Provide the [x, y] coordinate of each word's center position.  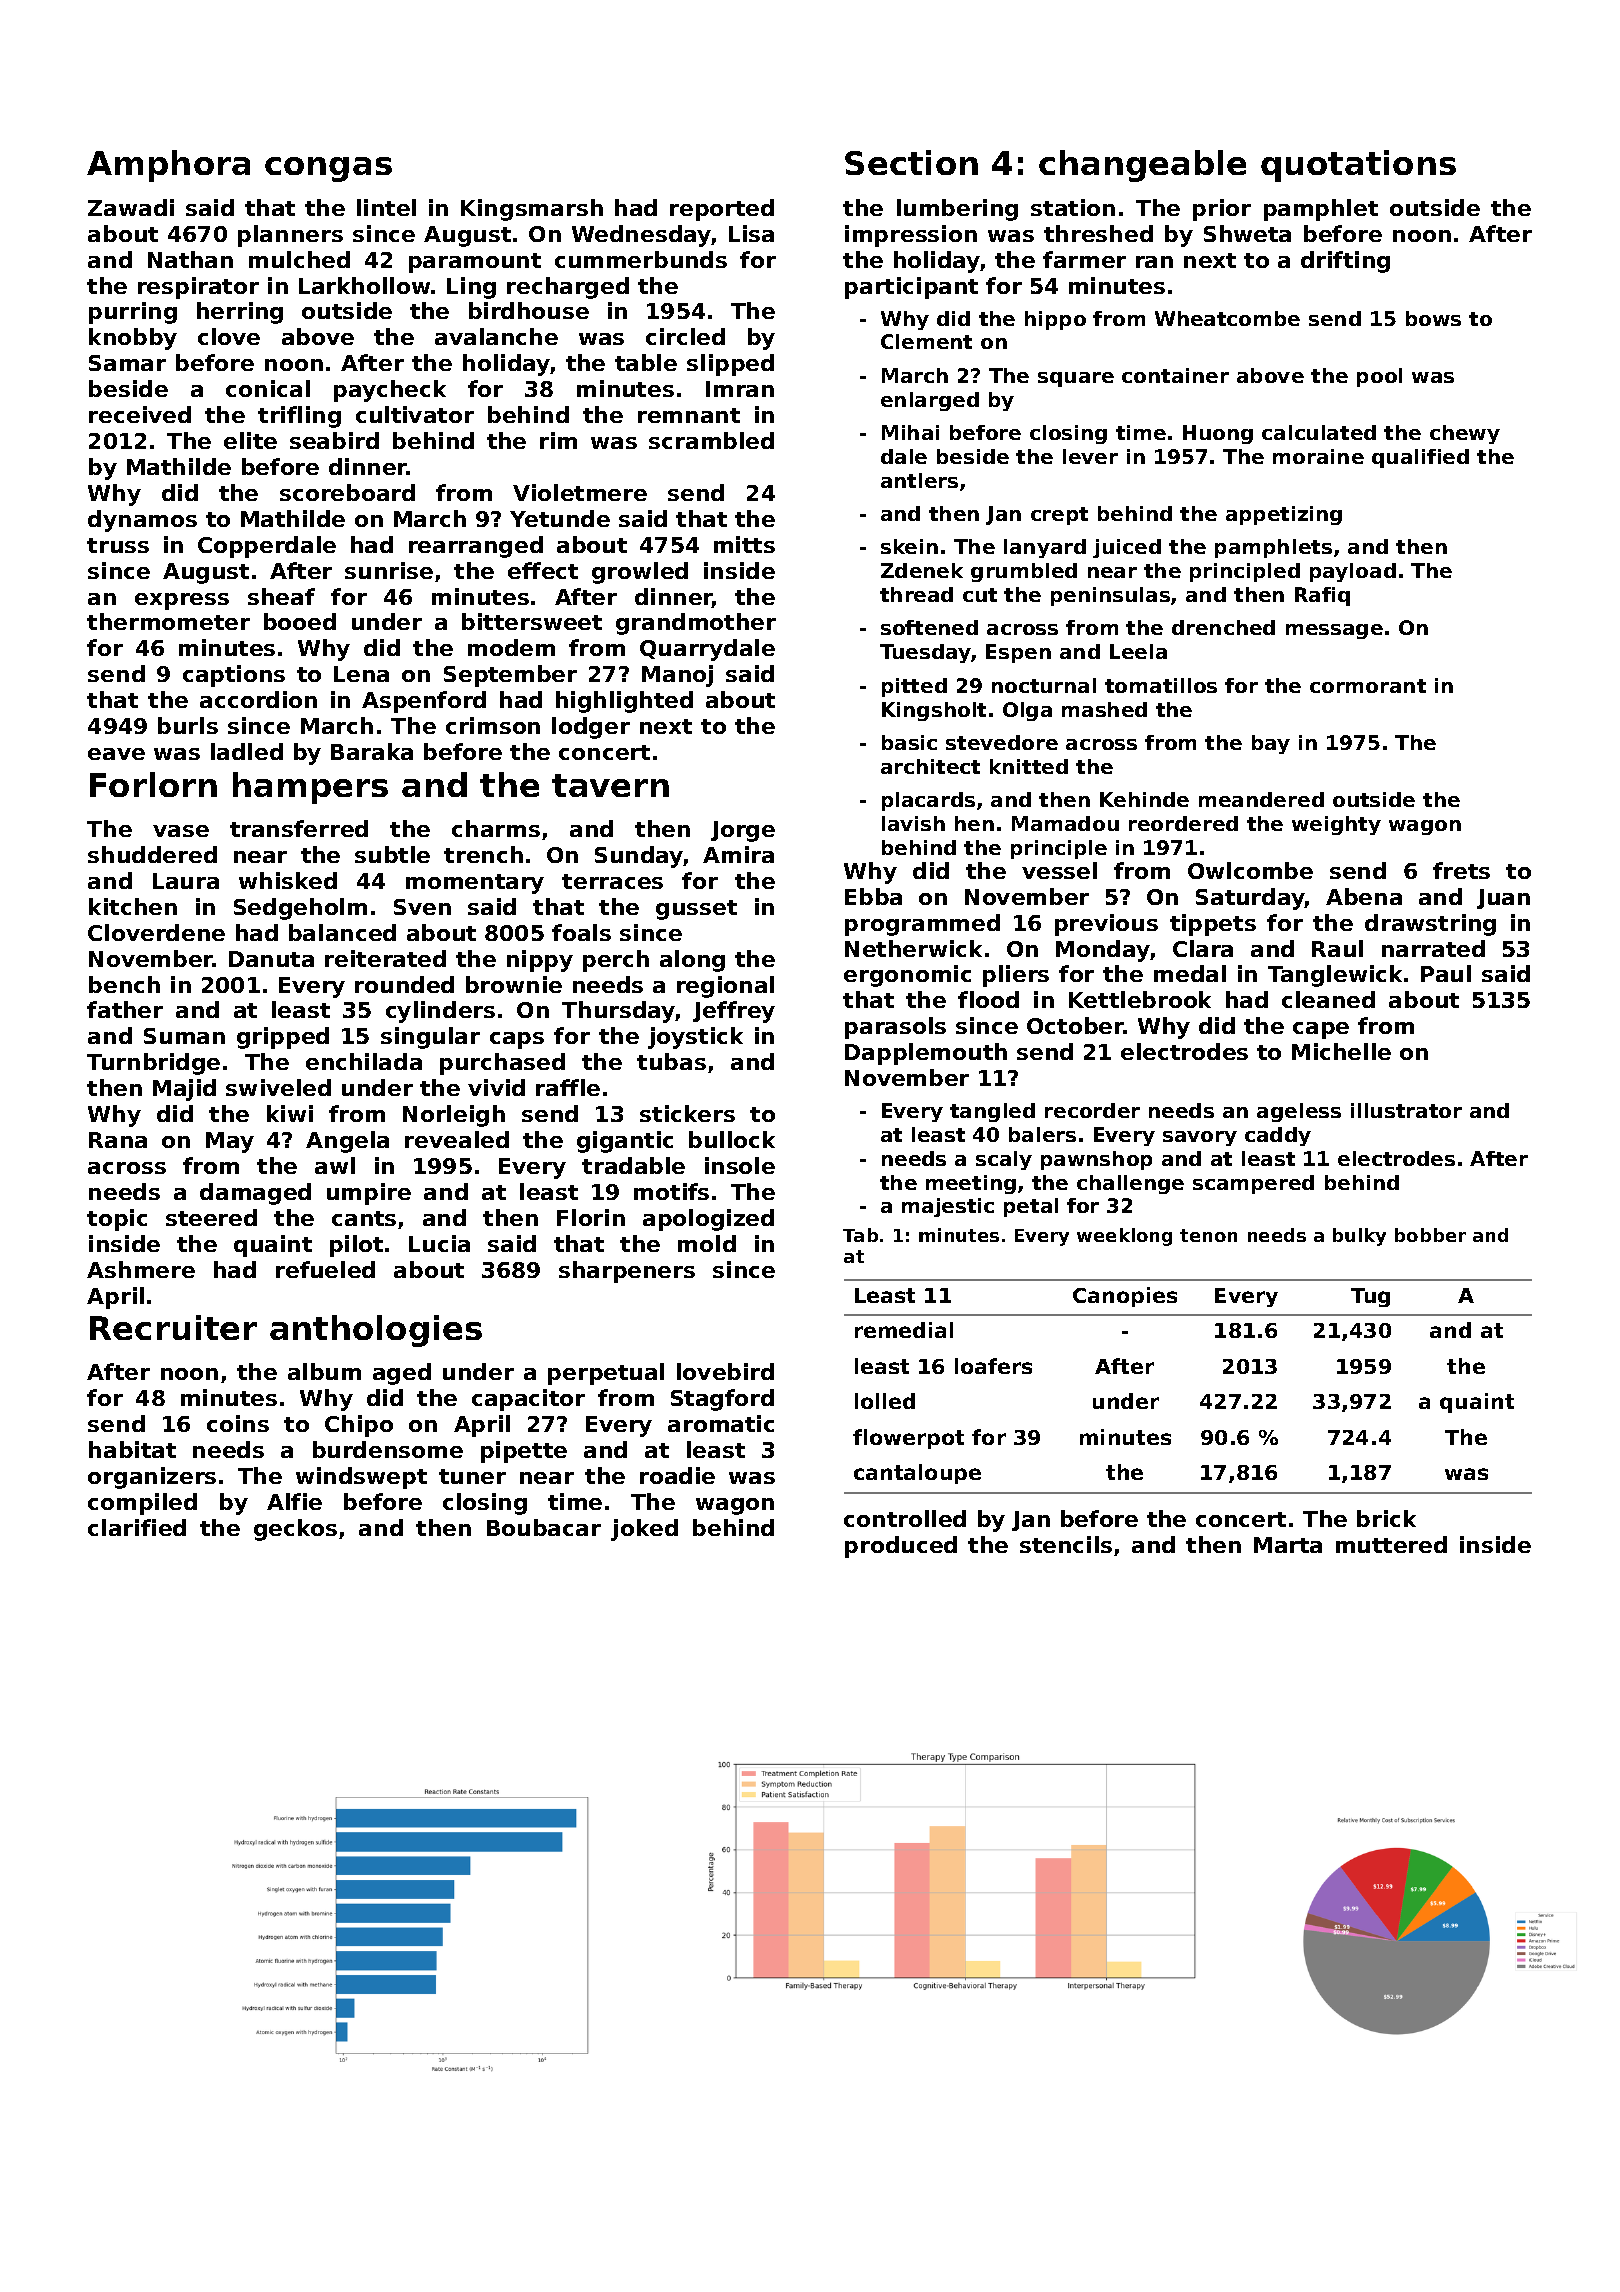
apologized [708, 1220]
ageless [1299, 1112]
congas [328, 169]
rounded [404, 984]
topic [117, 1220]
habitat [132, 1449]
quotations [1358, 166]
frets [1461, 870]
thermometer [168, 621]
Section [911, 162]
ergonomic [907, 976]
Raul [1337, 948]
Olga [1027, 711]
